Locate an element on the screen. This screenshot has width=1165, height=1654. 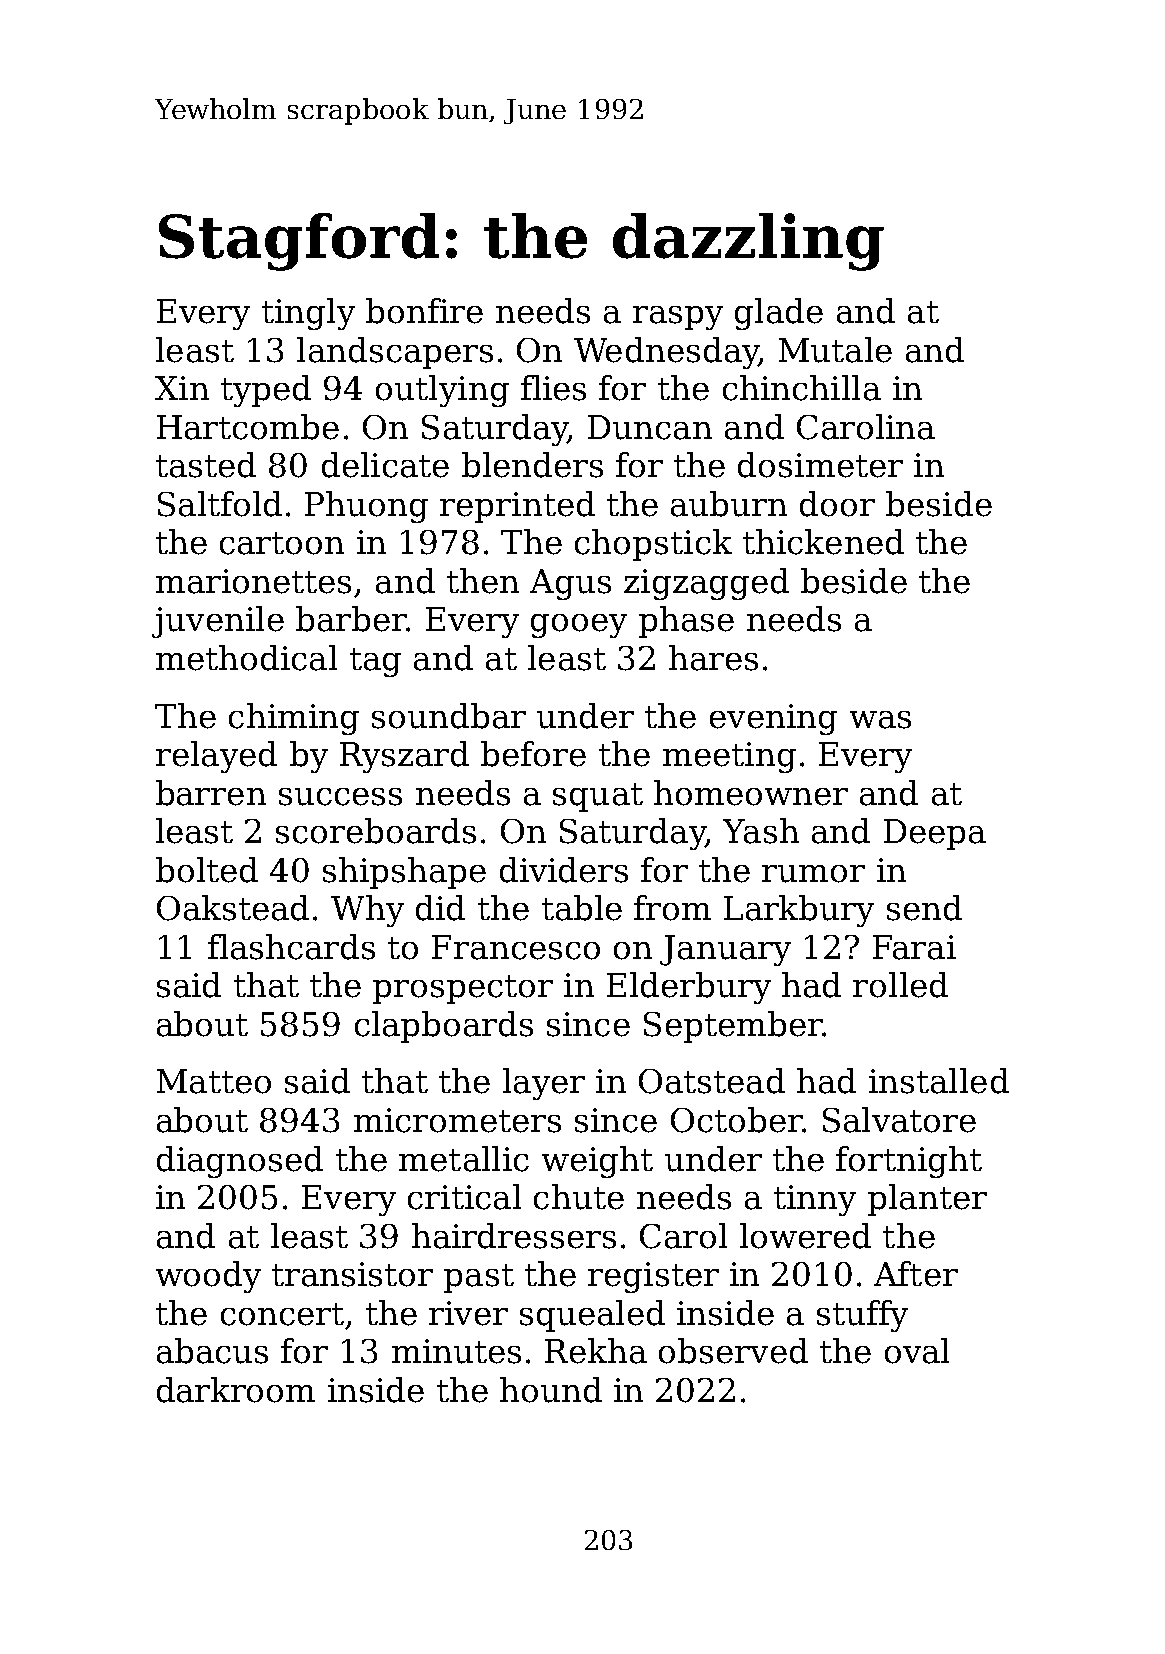
before is located at coordinates (533, 754).
